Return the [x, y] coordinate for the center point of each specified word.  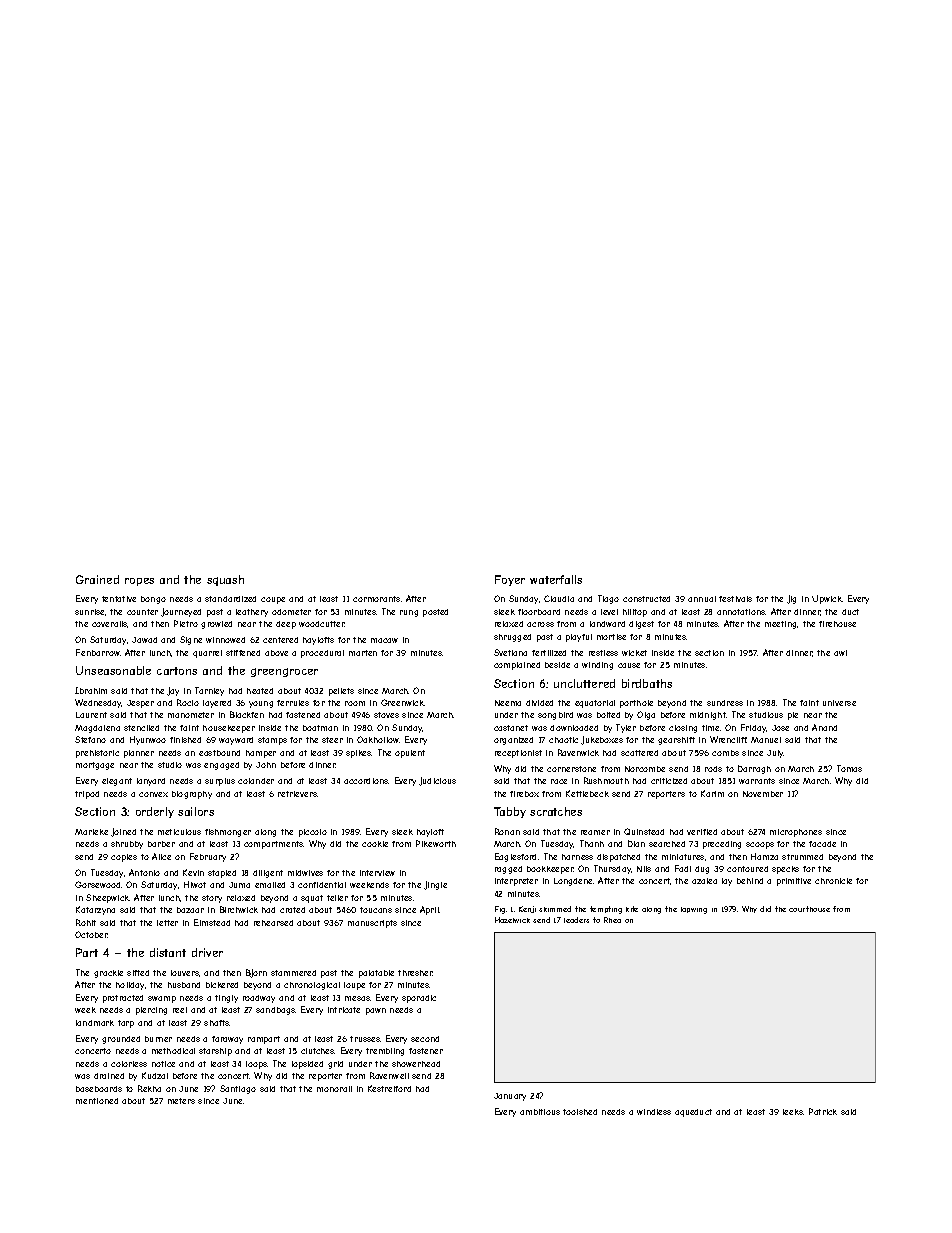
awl [840, 653]
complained [517, 666]
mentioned [97, 1101]
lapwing [694, 910]
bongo [153, 600]
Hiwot [195, 884]
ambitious [540, 1112]
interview [377, 873]
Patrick [823, 1111]
